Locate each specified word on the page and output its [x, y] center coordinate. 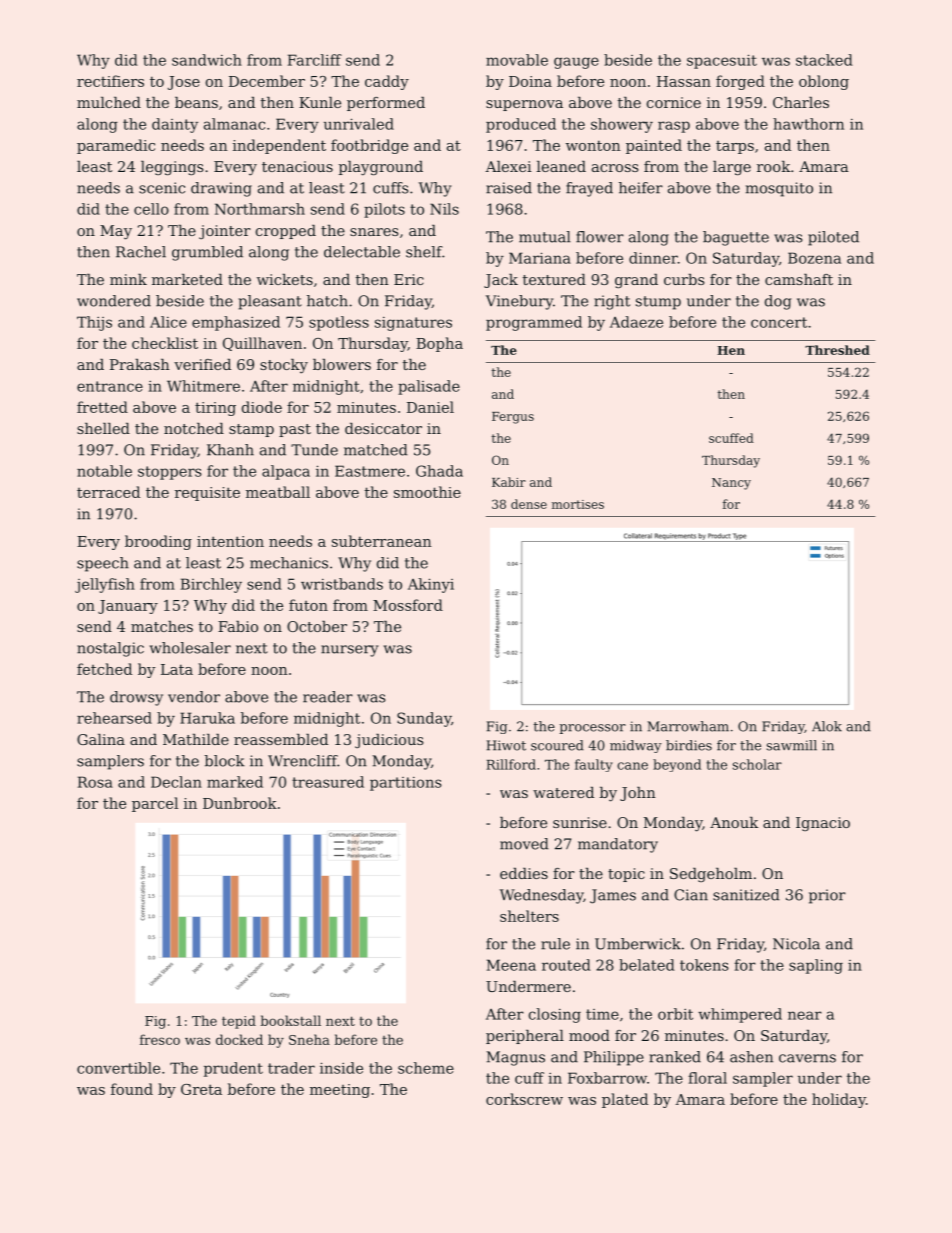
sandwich [207, 60]
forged [740, 82]
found [132, 1089]
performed [386, 104]
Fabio [238, 626]
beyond [677, 765]
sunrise [580, 822]
